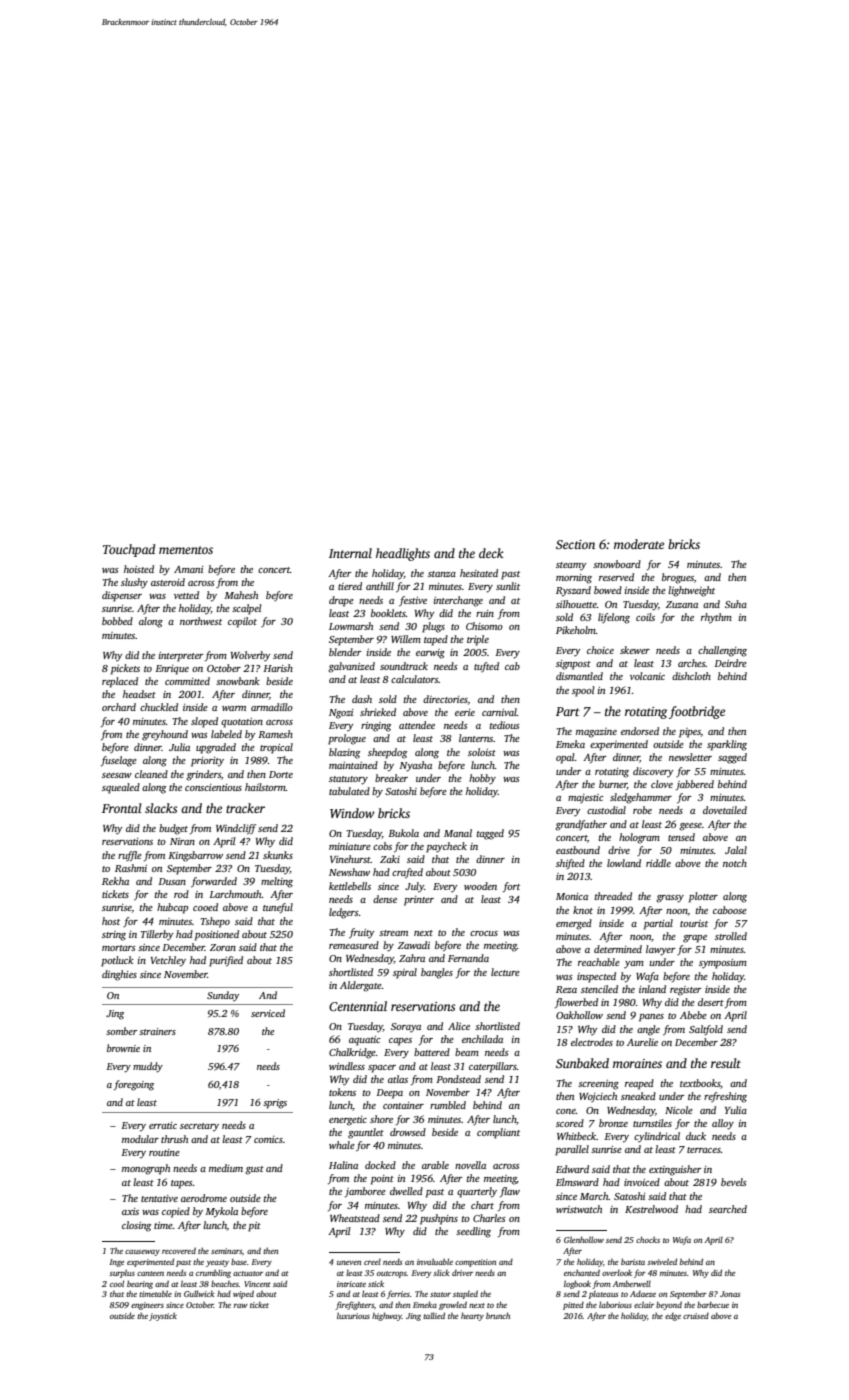 This screenshot has width=849, height=1400. What do you see at coordinates (575, 544) in the screenshot?
I see `Section` at bounding box center [575, 544].
